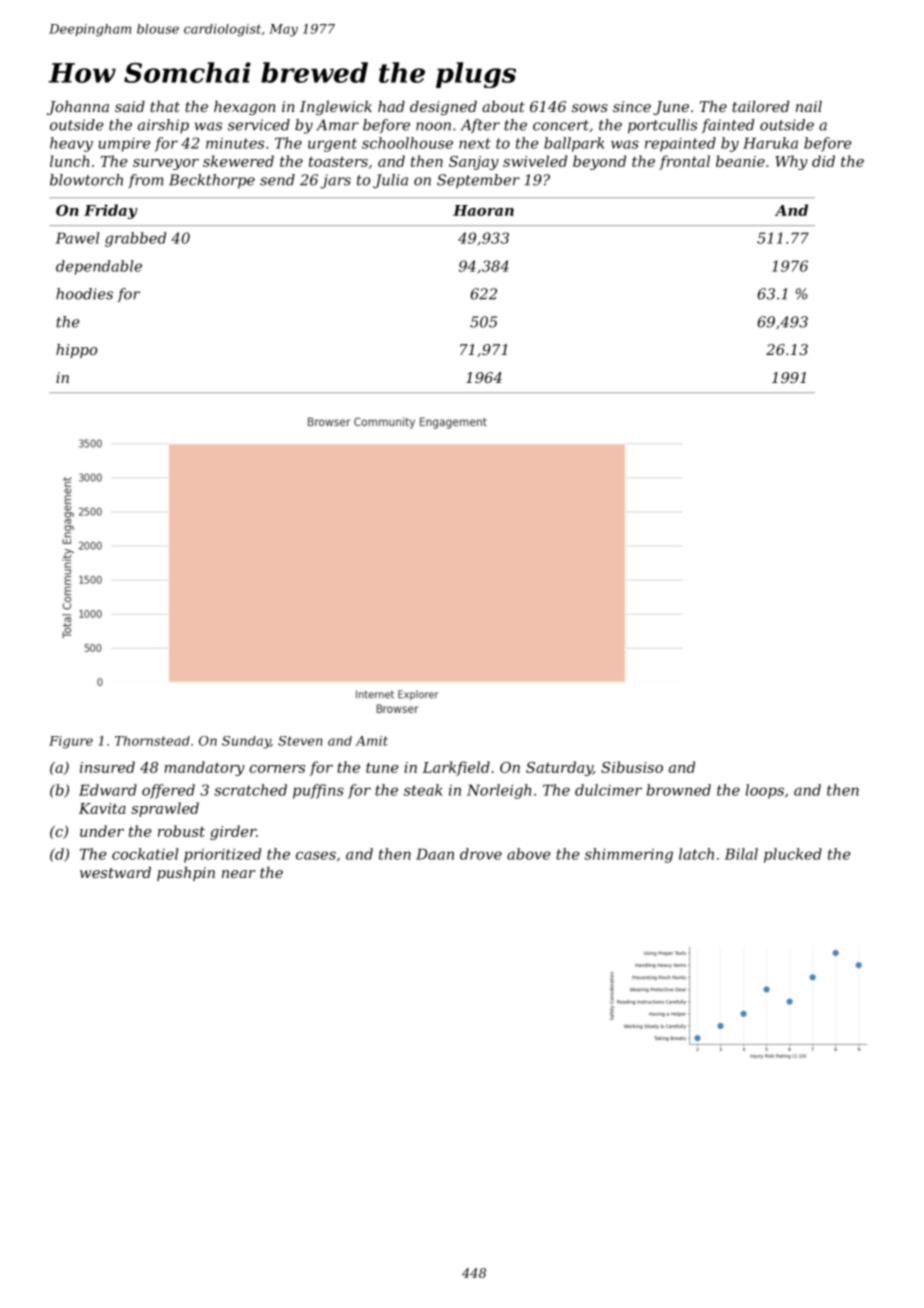 The width and height of the screenshot is (924, 1308). Describe the element at coordinates (181, 831) in the screenshot. I see `robust` at that location.
